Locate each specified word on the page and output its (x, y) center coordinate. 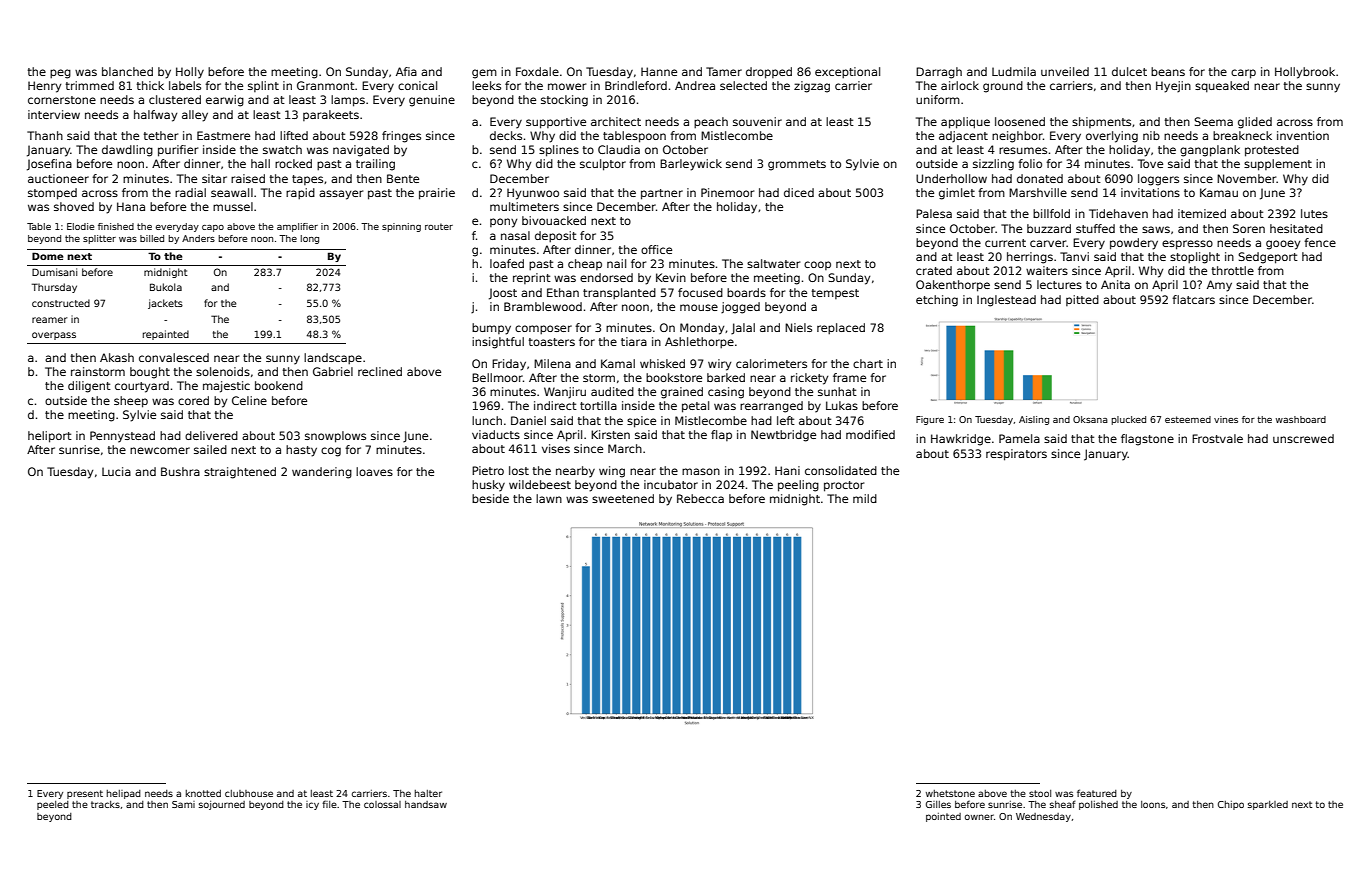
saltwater (773, 263)
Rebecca (700, 498)
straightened (240, 473)
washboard (1301, 419)
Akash (117, 357)
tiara (634, 341)
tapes (307, 180)
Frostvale (1217, 438)
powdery (1134, 244)
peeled (53, 805)
